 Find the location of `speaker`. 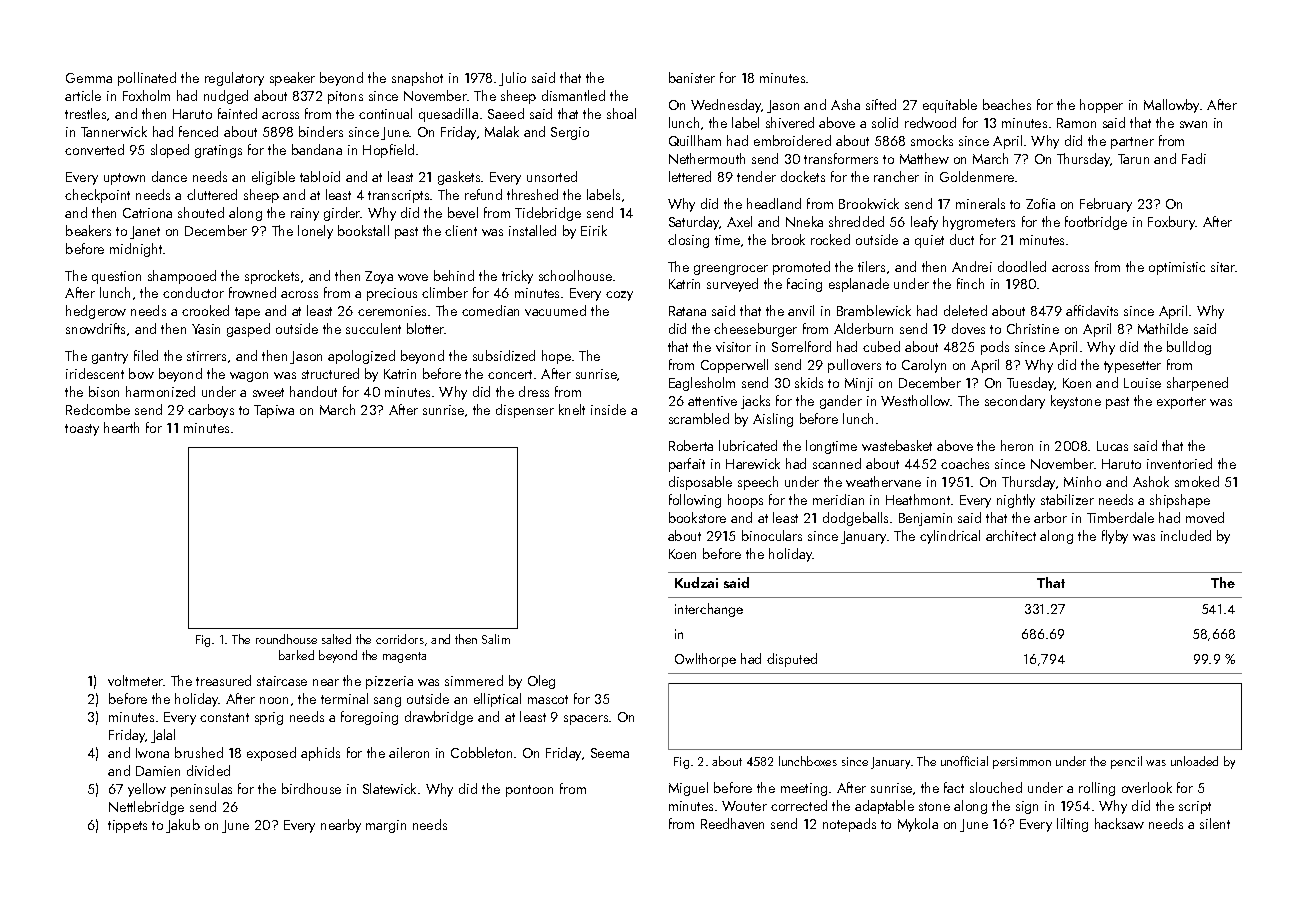

speaker is located at coordinates (292, 79).
